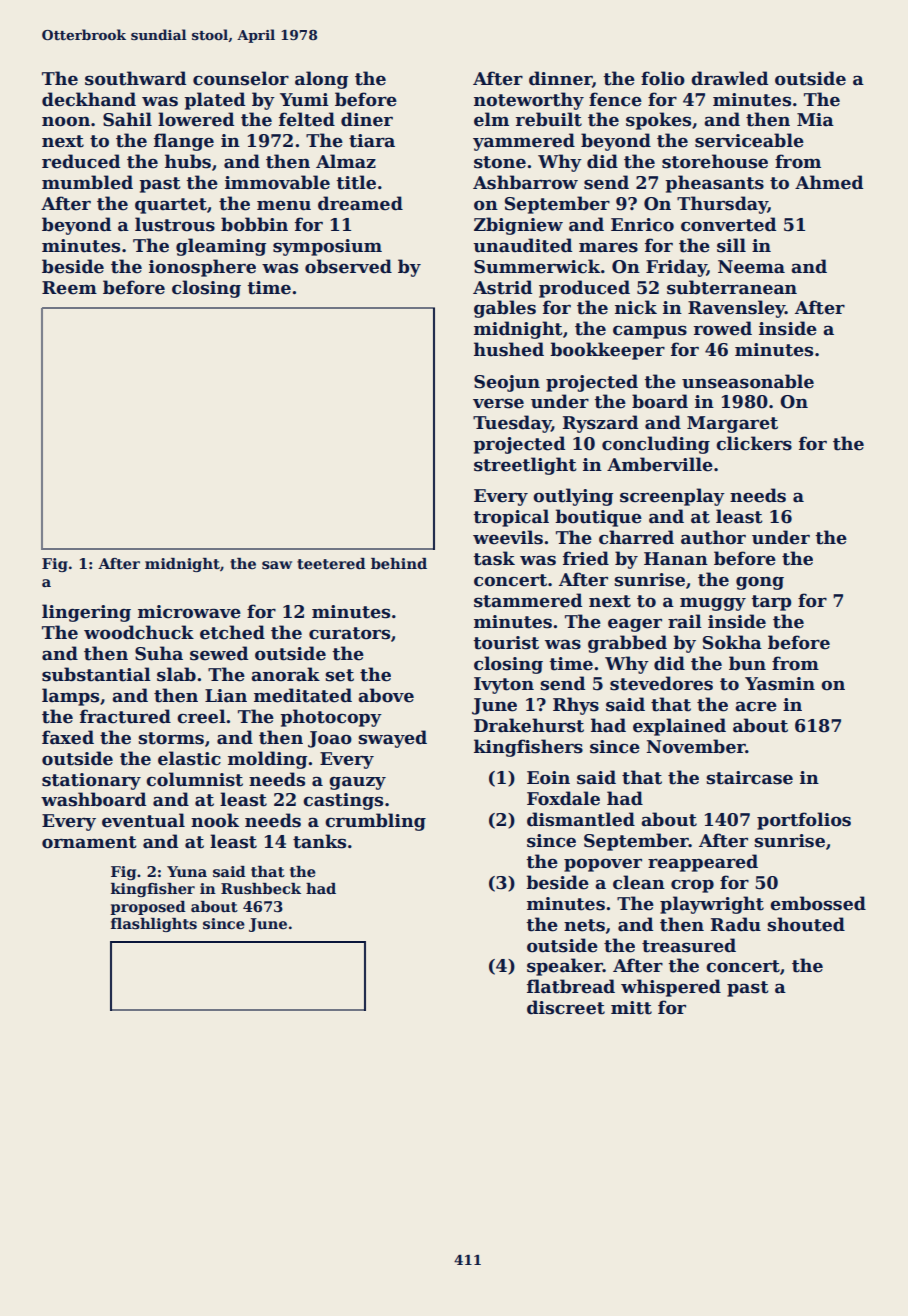 The width and height of the image is (908, 1316). I want to click on staircase, so click(750, 778).
